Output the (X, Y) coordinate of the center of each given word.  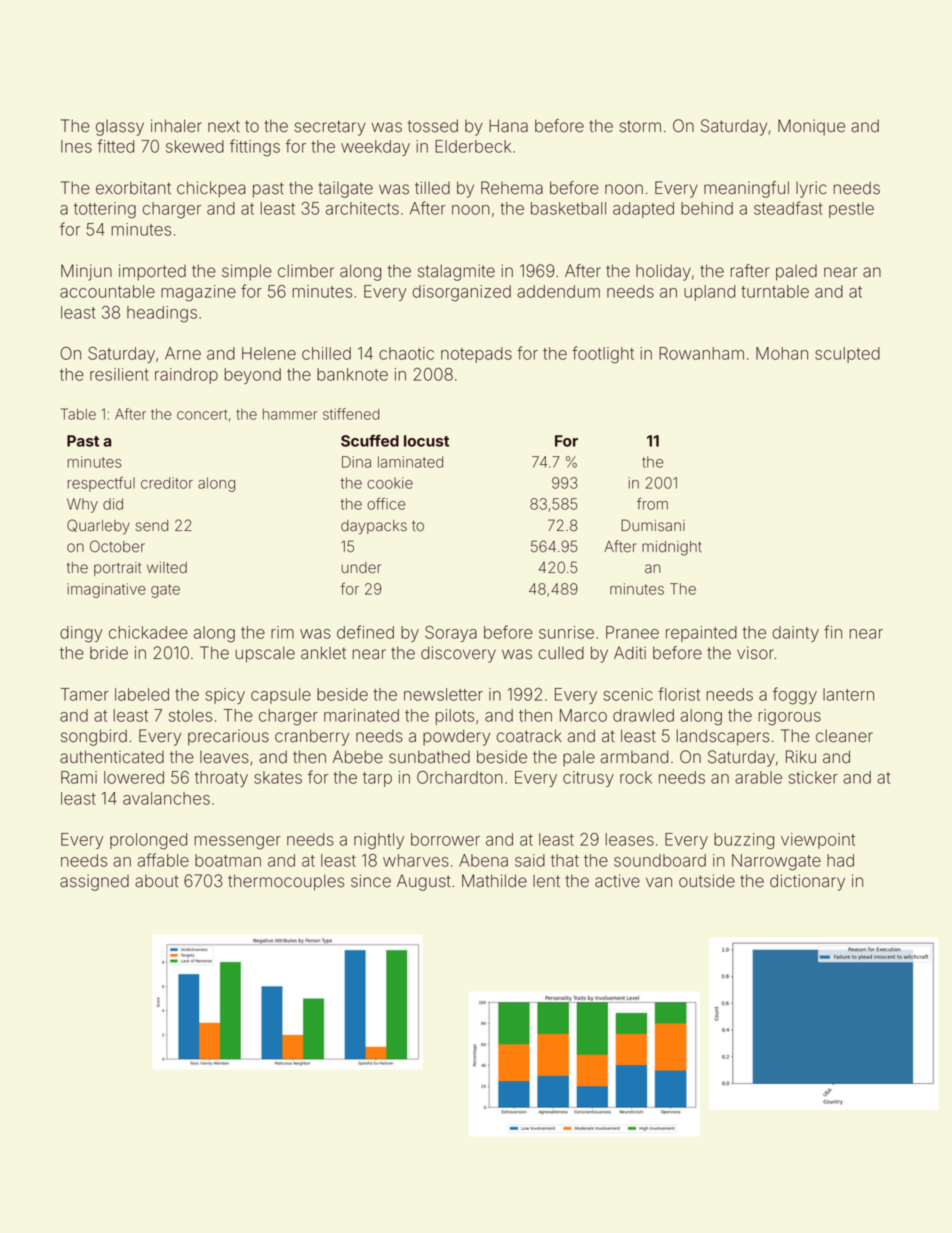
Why (82, 505)
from (652, 503)
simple (247, 272)
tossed (433, 126)
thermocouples (286, 882)
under (361, 568)
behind (707, 208)
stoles (190, 715)
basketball (568, 208)
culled (561, 653)
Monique (811, 127)
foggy (795, 696)
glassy (120, 128)
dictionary (807, 882)
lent (546, 881)
